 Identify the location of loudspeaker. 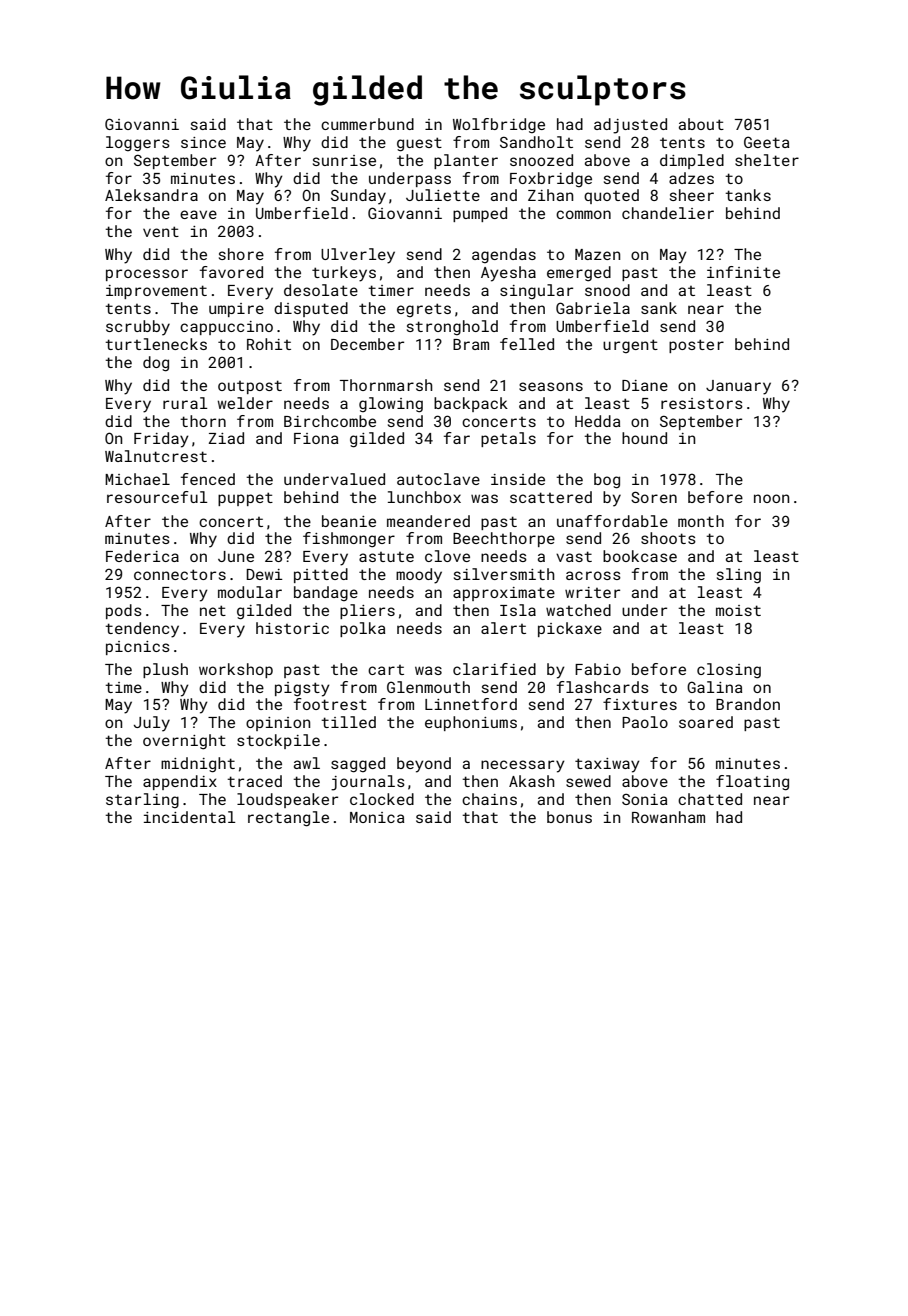
(287, 800).
